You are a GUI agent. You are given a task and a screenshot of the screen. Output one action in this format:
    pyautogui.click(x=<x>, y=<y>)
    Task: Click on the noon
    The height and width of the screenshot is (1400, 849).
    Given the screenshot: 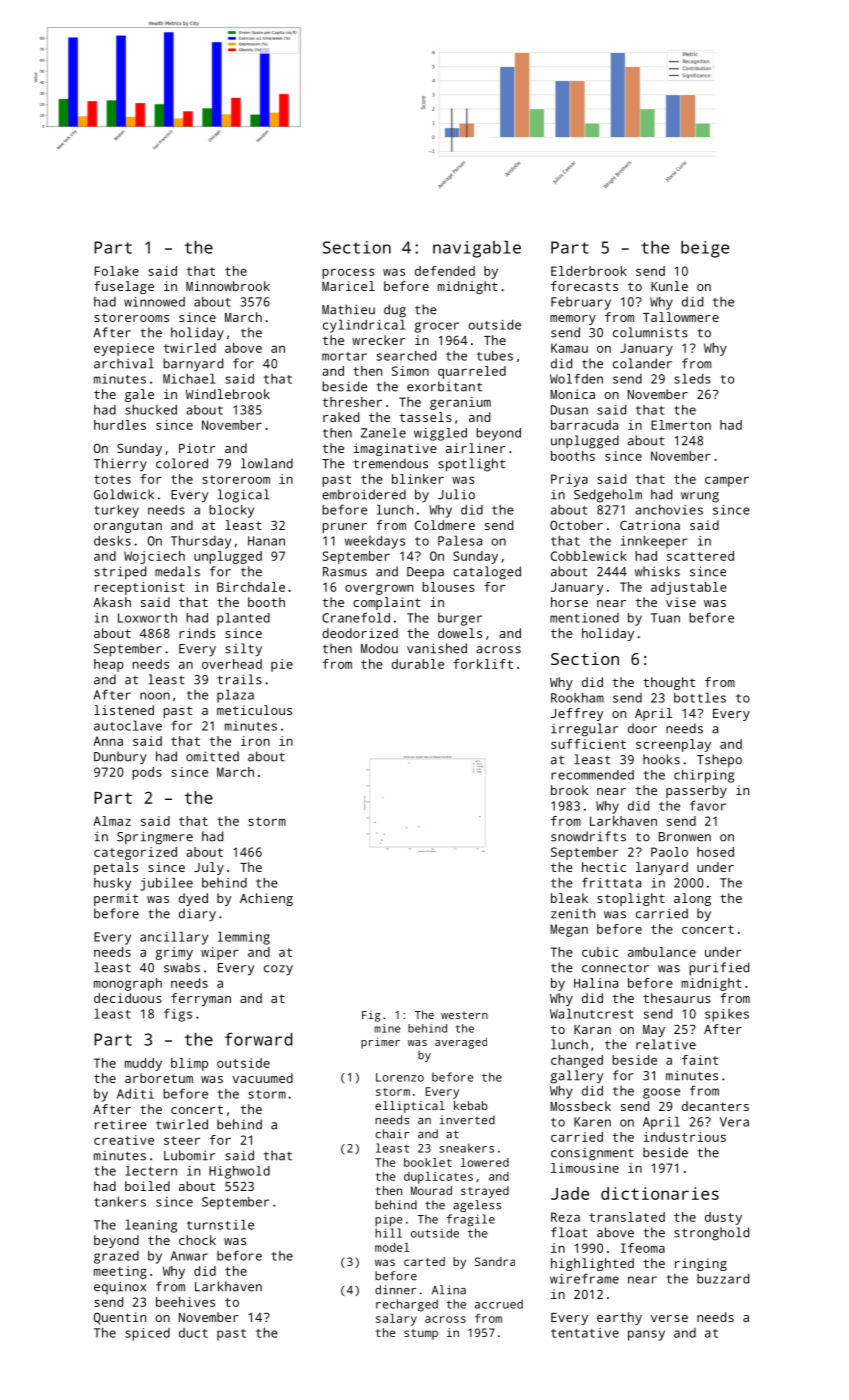 What is the action you would take?
    pyautogui.click(x=155, y=696)
